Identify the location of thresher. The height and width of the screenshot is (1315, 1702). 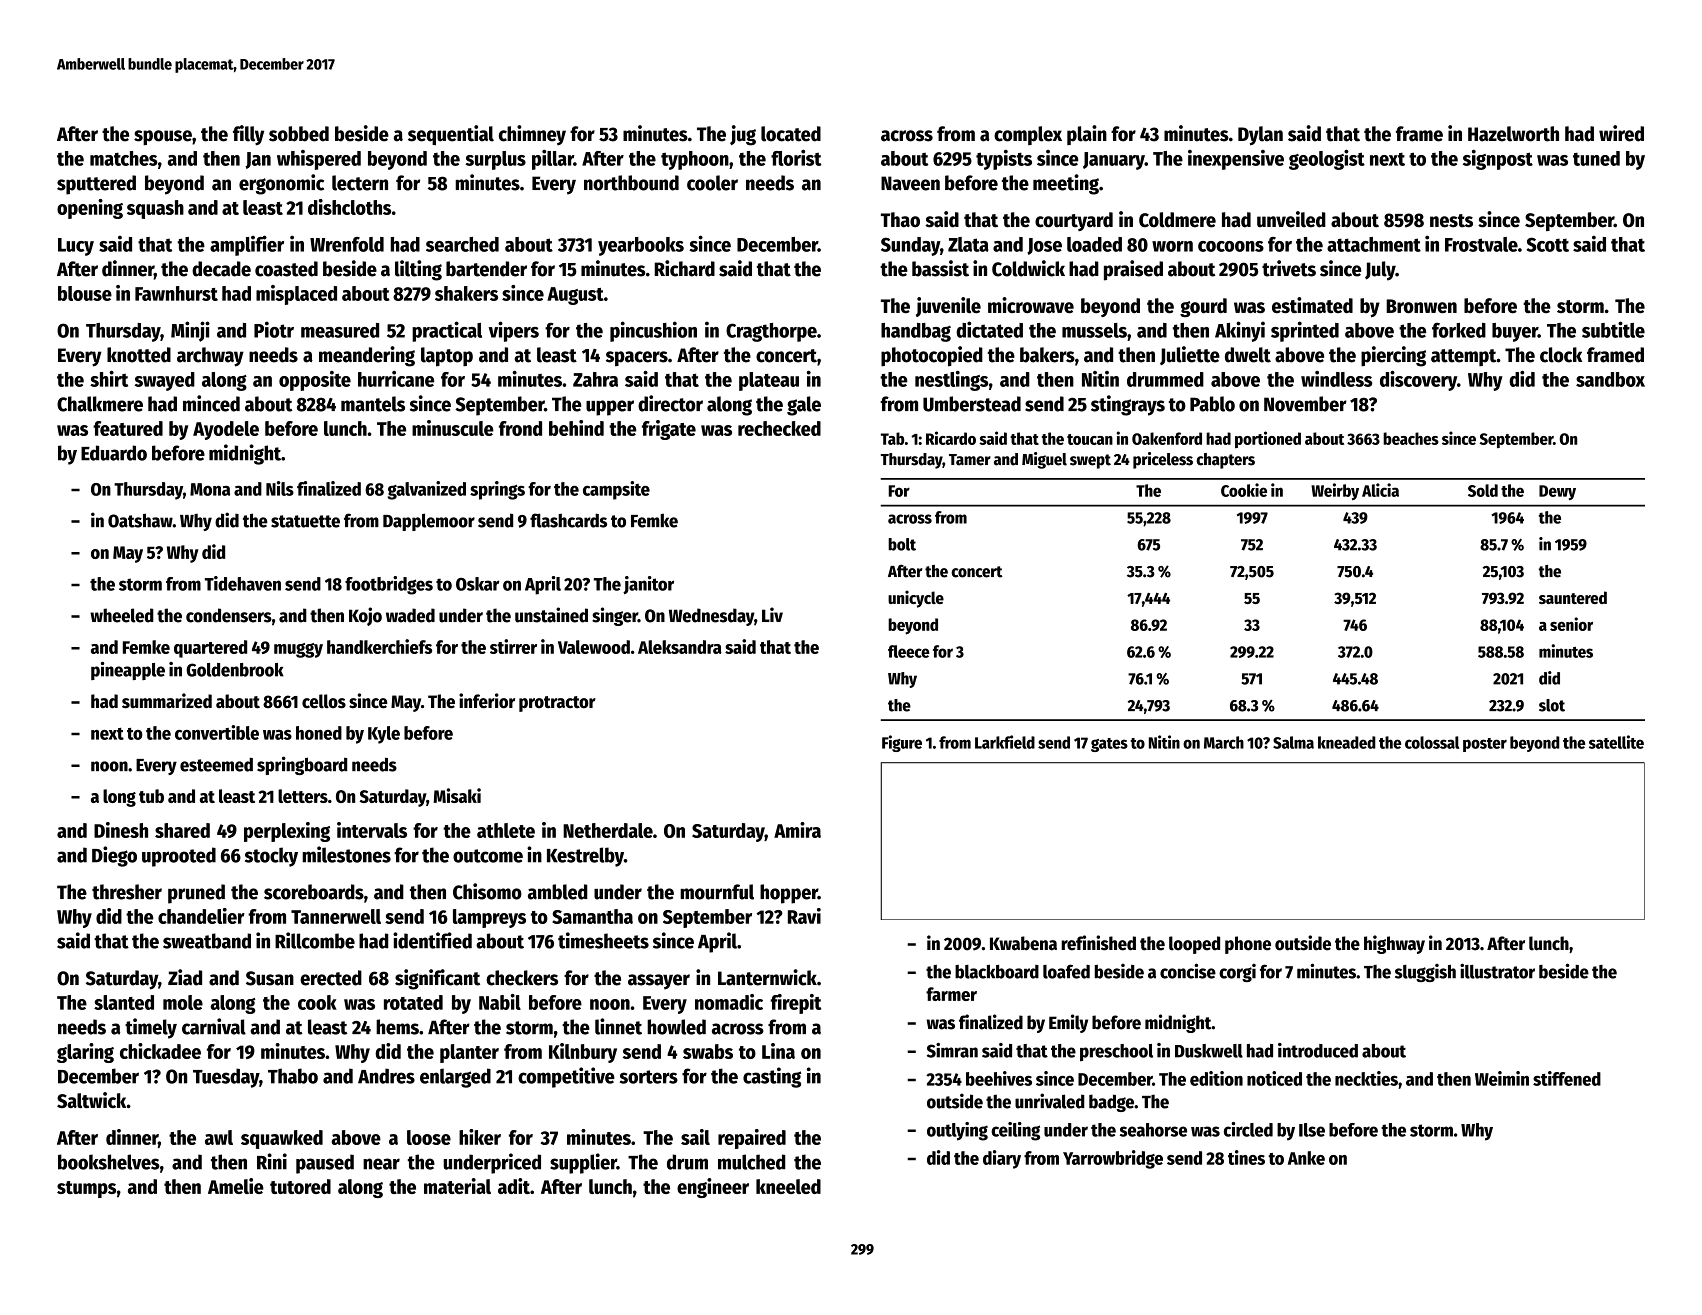
(127, 892).
